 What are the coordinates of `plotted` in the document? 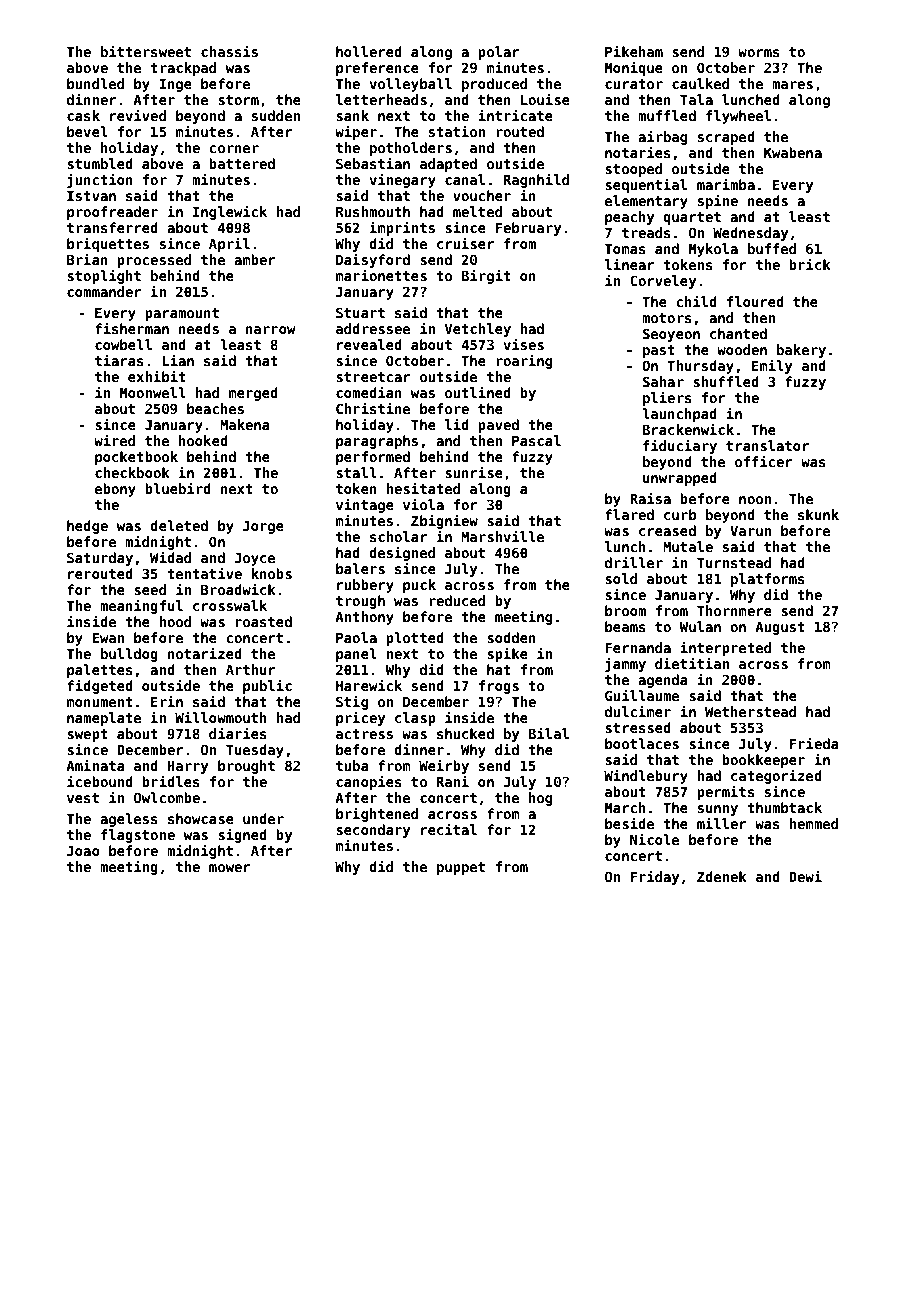 It's located at (415, 639).
